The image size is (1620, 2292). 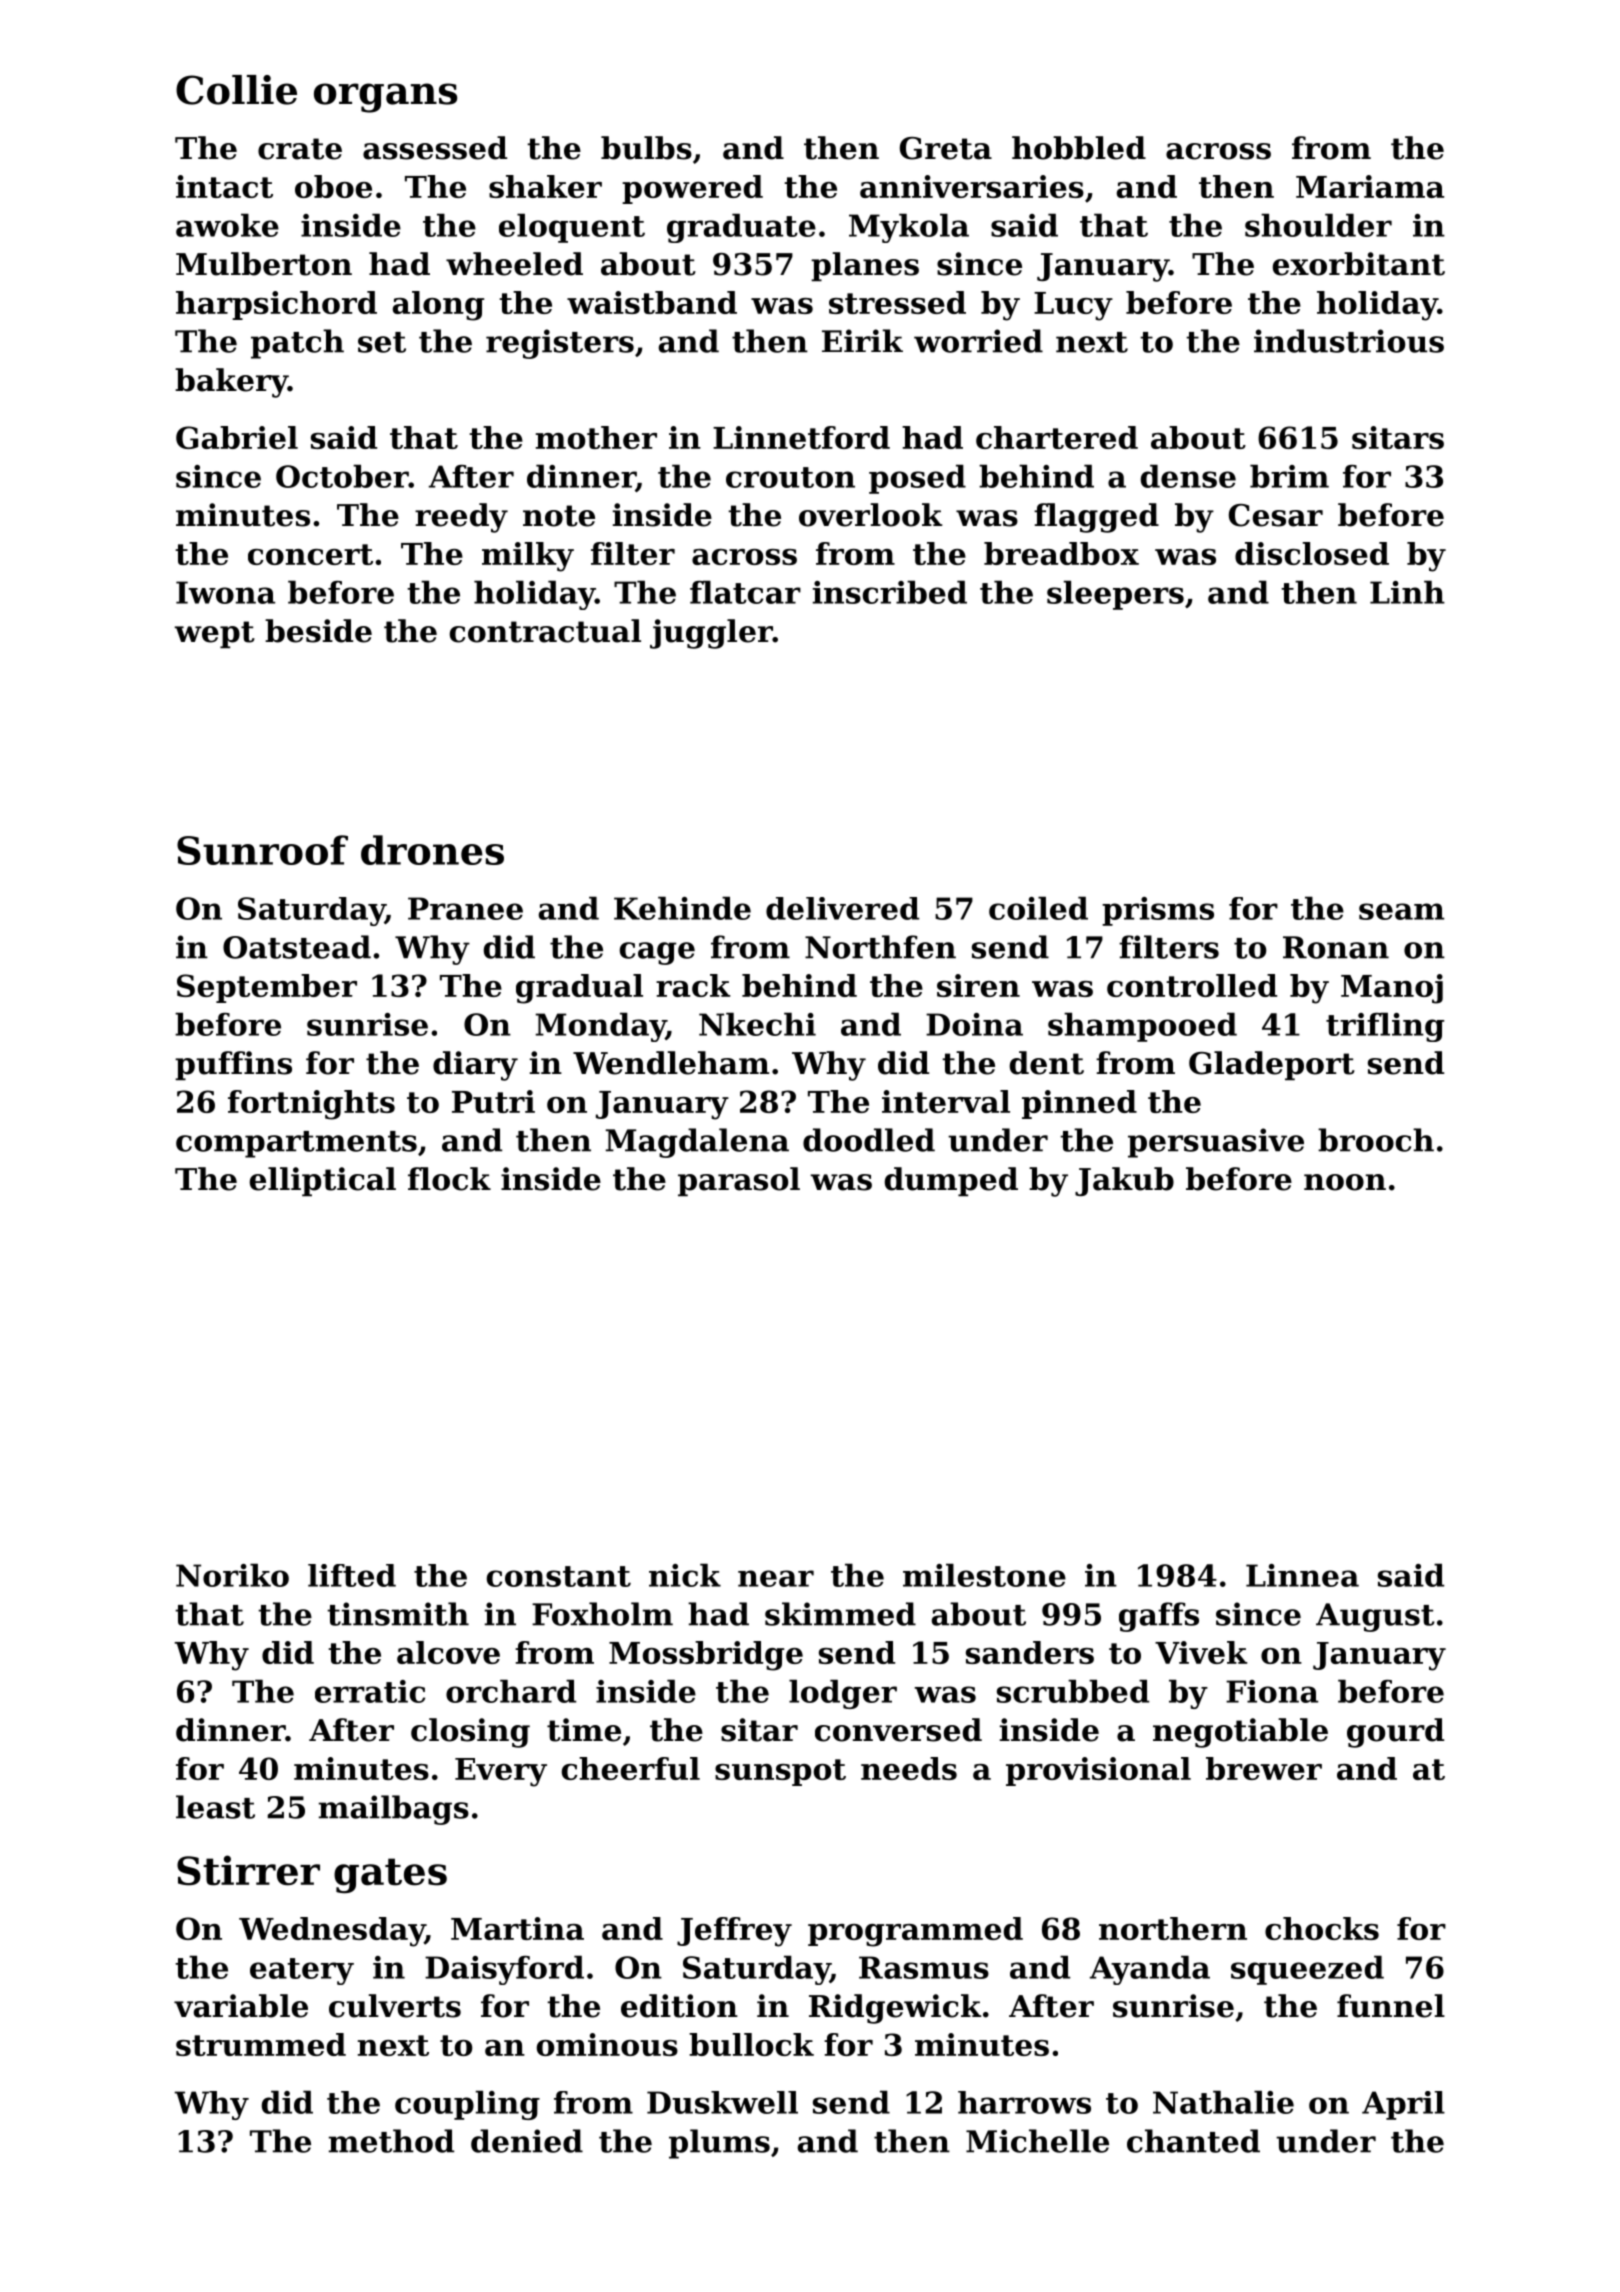 What do you see at coordinates (1079, 148) in the page?
I see `hobbled` at bounding box center [1079, 148].
